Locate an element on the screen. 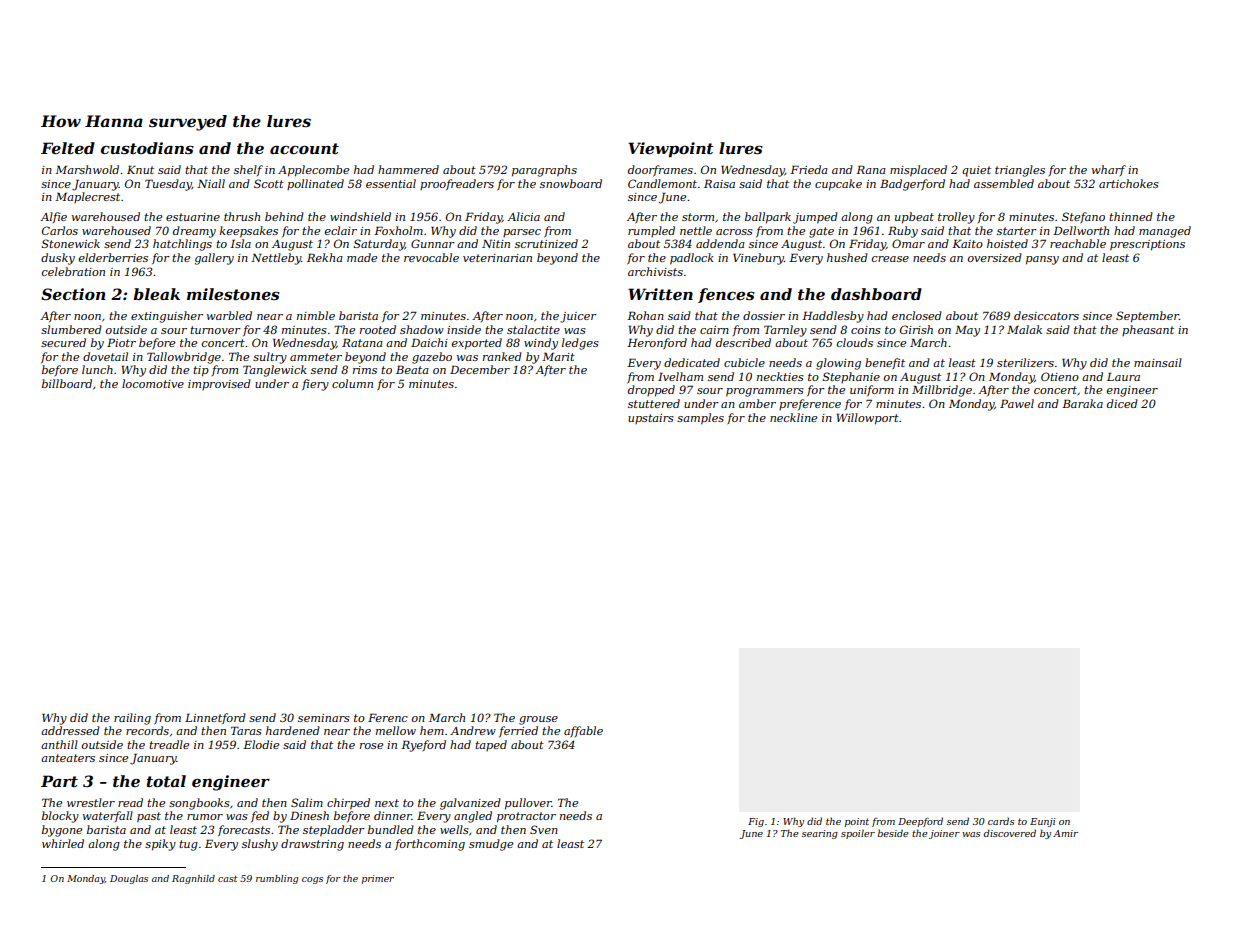 The width and height of the screenshot is (1233, 952). September is located at coordinates (1147, 317).
